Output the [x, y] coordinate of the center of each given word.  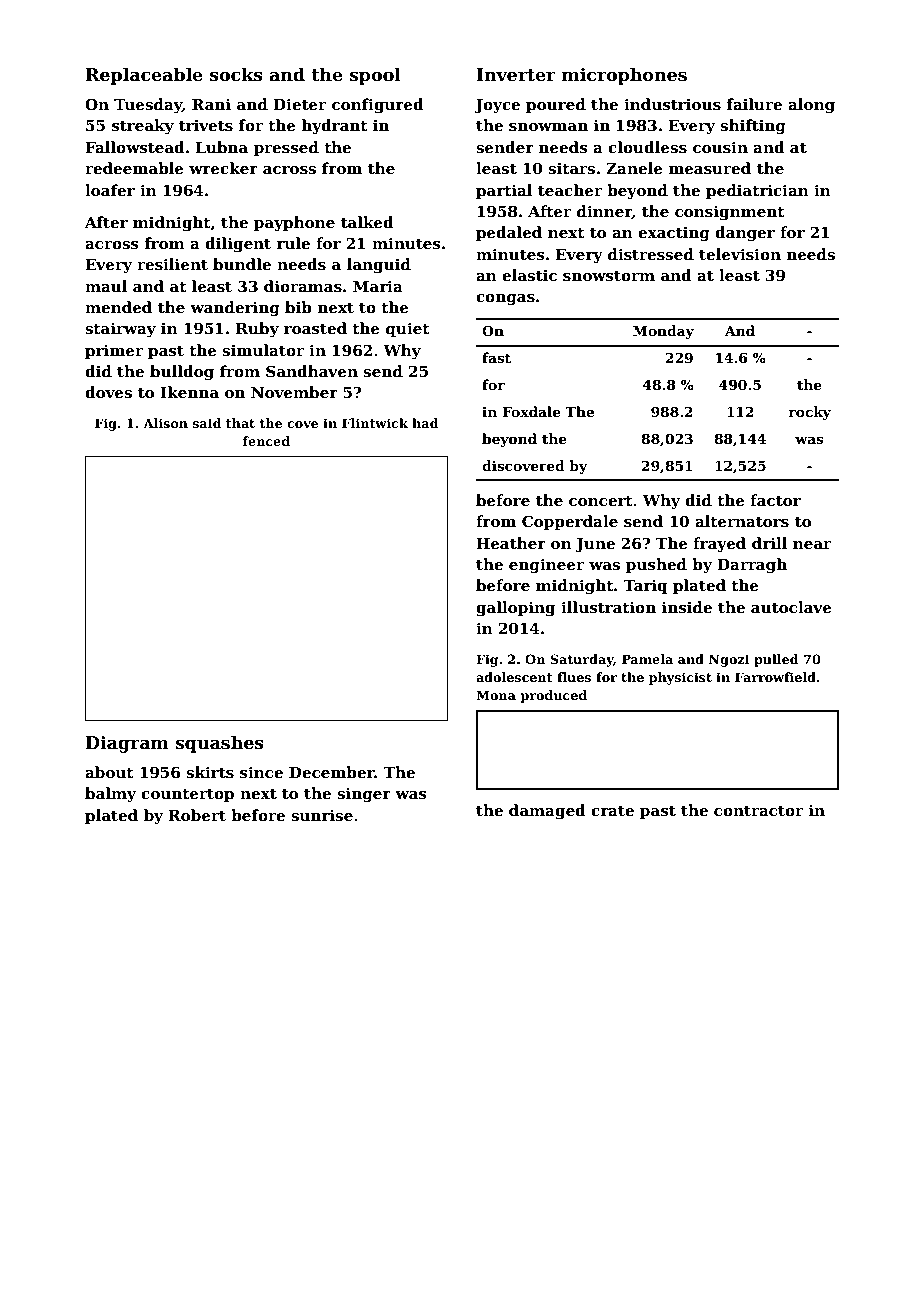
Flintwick [375, 423]
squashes [219, 744]
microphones [624, 76]
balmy [110, 795]
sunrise [322, 815]
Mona [496, 695]
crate [612, 811]
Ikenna [189, 392]
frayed [719, 545]
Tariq [645, 586]
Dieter [299, 104]
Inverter [516, 75]
